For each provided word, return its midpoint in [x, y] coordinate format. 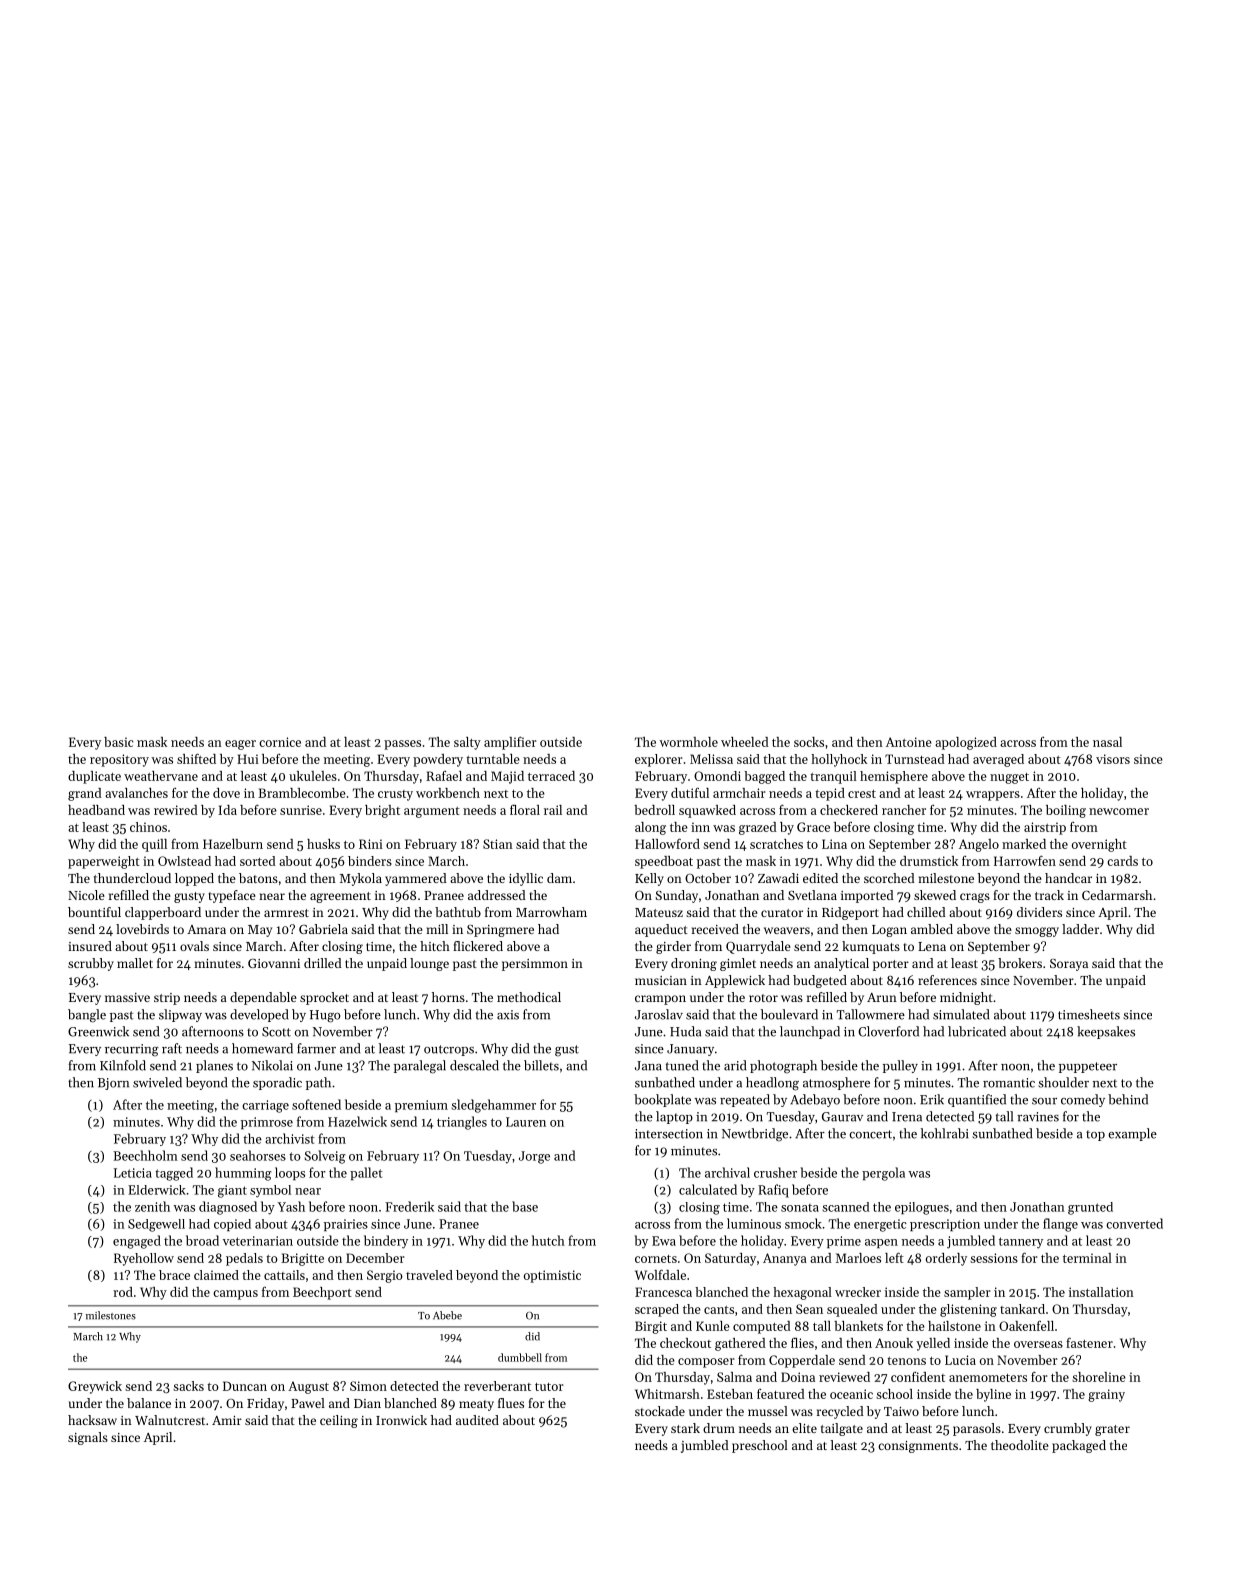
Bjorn [113, 1084]
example [1132, 1134]
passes [402, 745]
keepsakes [1106, 1032]
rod [123, 1292]
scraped [657, 1310]
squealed [852, 1310]
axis [508, 1015]
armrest [286, 913]
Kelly [649, 879]
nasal [1107, 742]
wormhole [688, 742]
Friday [265, 1404]
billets [541, 1065]
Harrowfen [1025, 860]
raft [172, 1048]
